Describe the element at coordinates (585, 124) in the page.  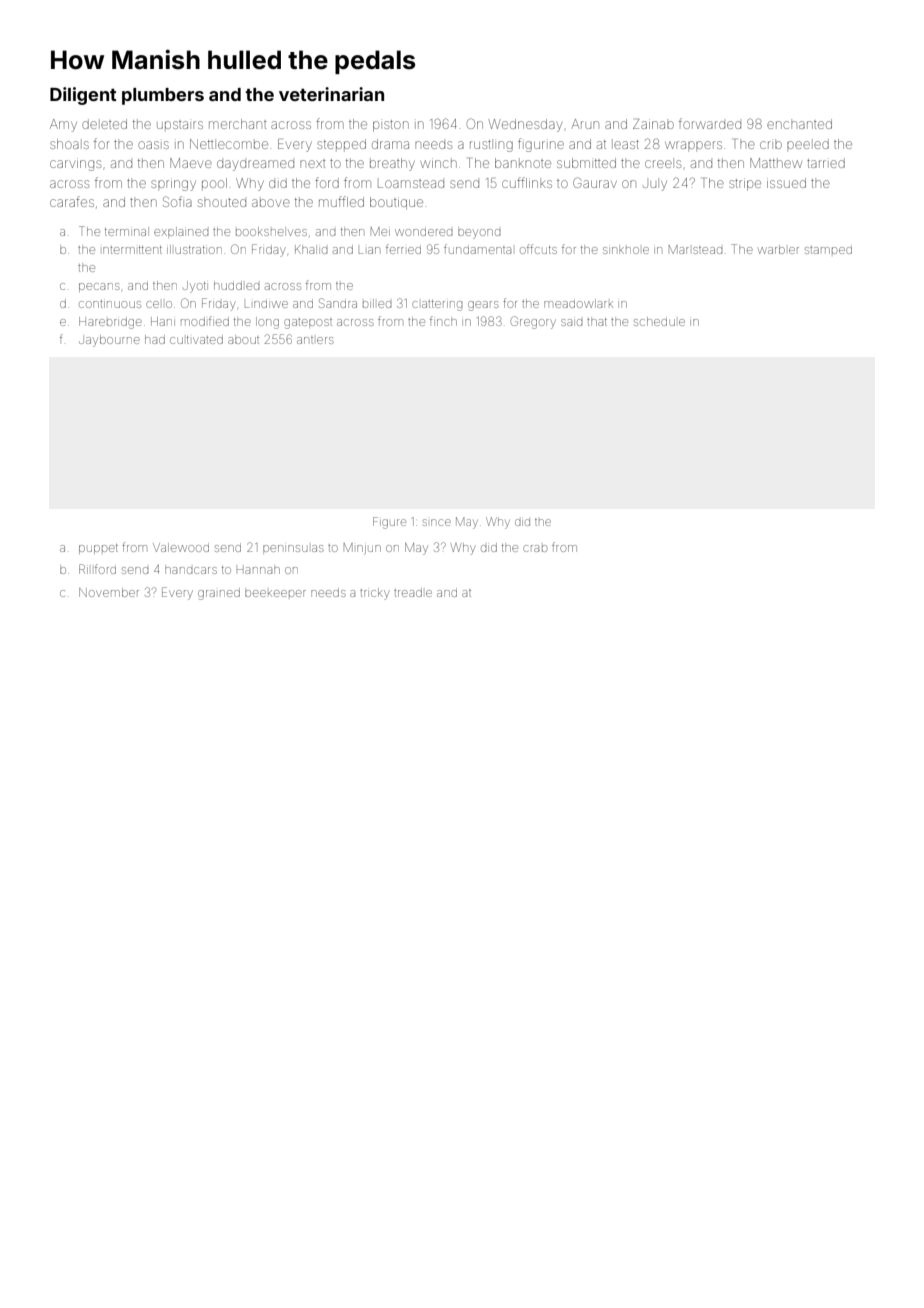
I see `Arun` at that location.
